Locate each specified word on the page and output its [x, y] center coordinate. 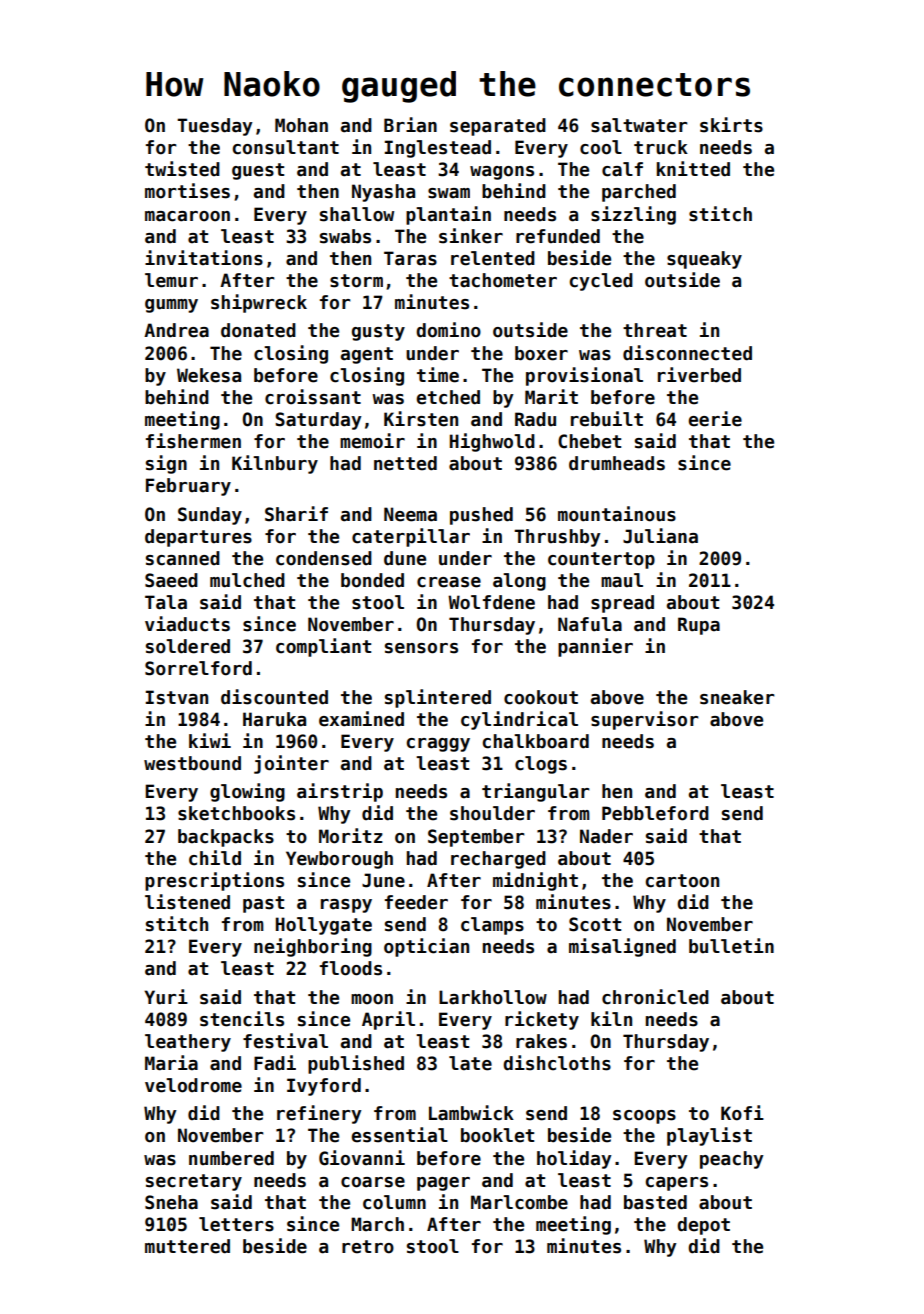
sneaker [737, 697]
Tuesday [215, 127]
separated [498, 127]
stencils [242, 1019]
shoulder [492, 813]
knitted [693, 169]
